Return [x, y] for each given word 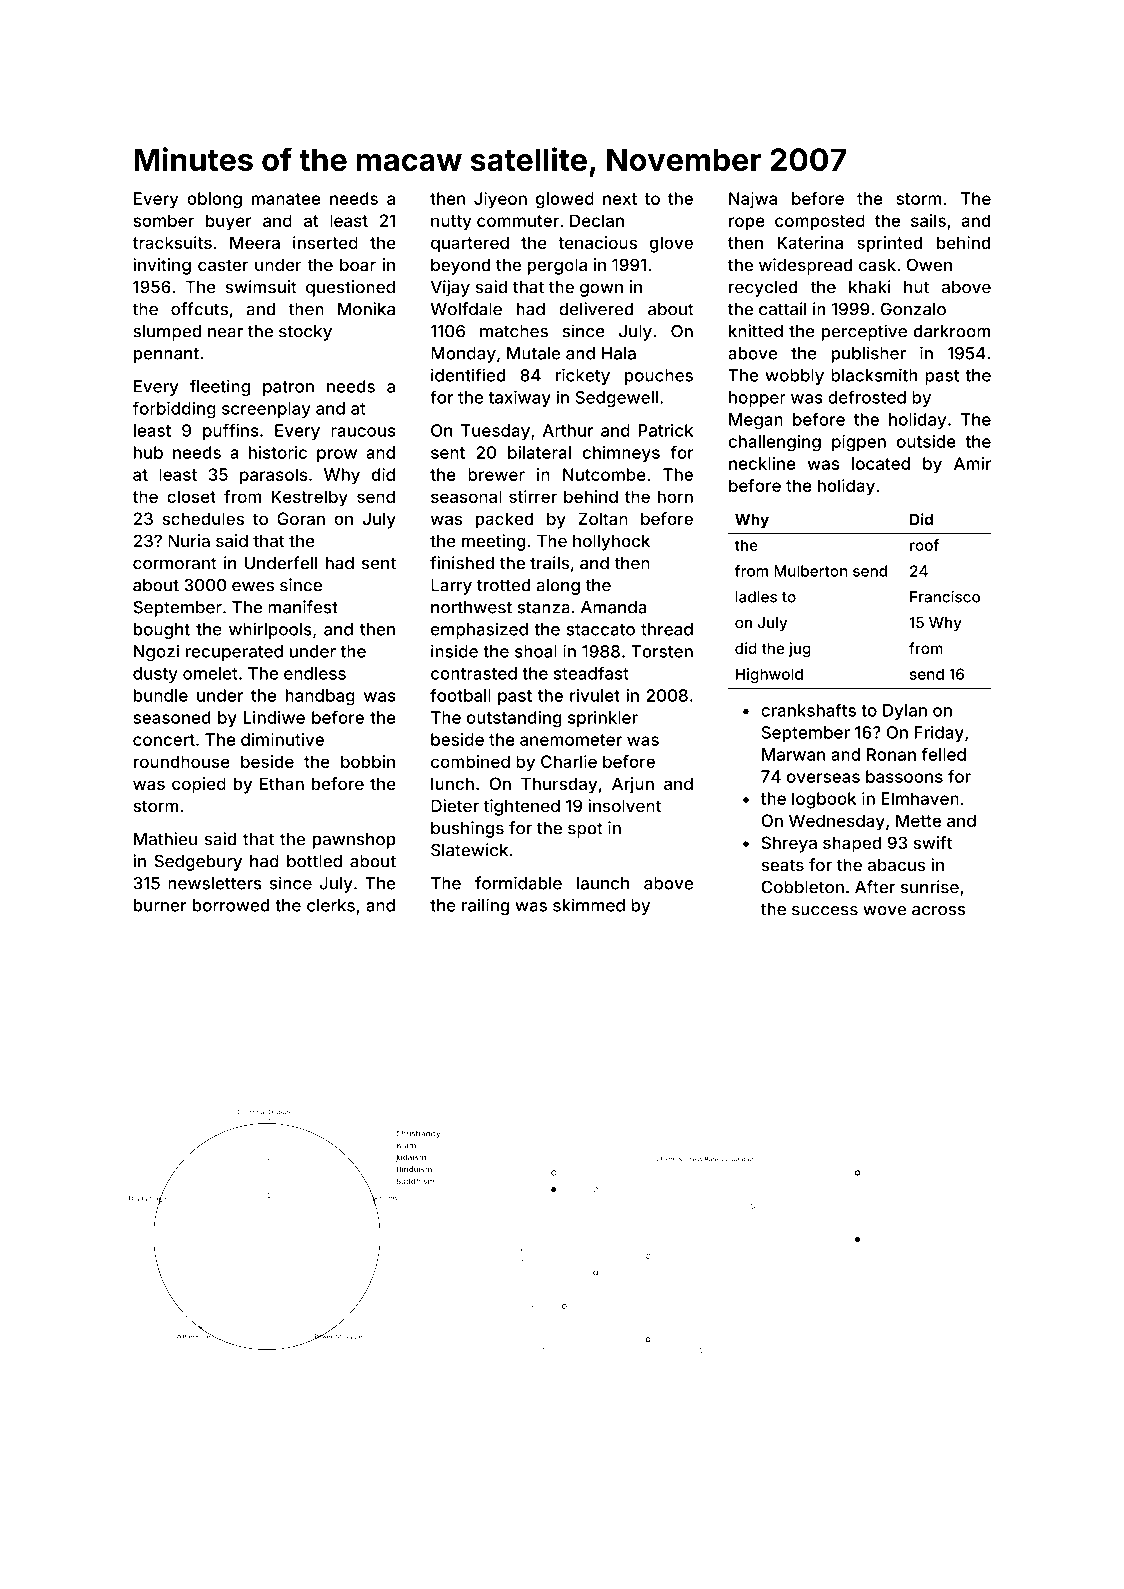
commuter [518, 221]
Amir [972, 463]
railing [485, 906]
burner [160, 905]
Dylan [905, 712]
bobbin [368, 761]
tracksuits [172, 242]
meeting [494, 542]
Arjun [633, 785]
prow [337, 455]
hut [916, 287]
